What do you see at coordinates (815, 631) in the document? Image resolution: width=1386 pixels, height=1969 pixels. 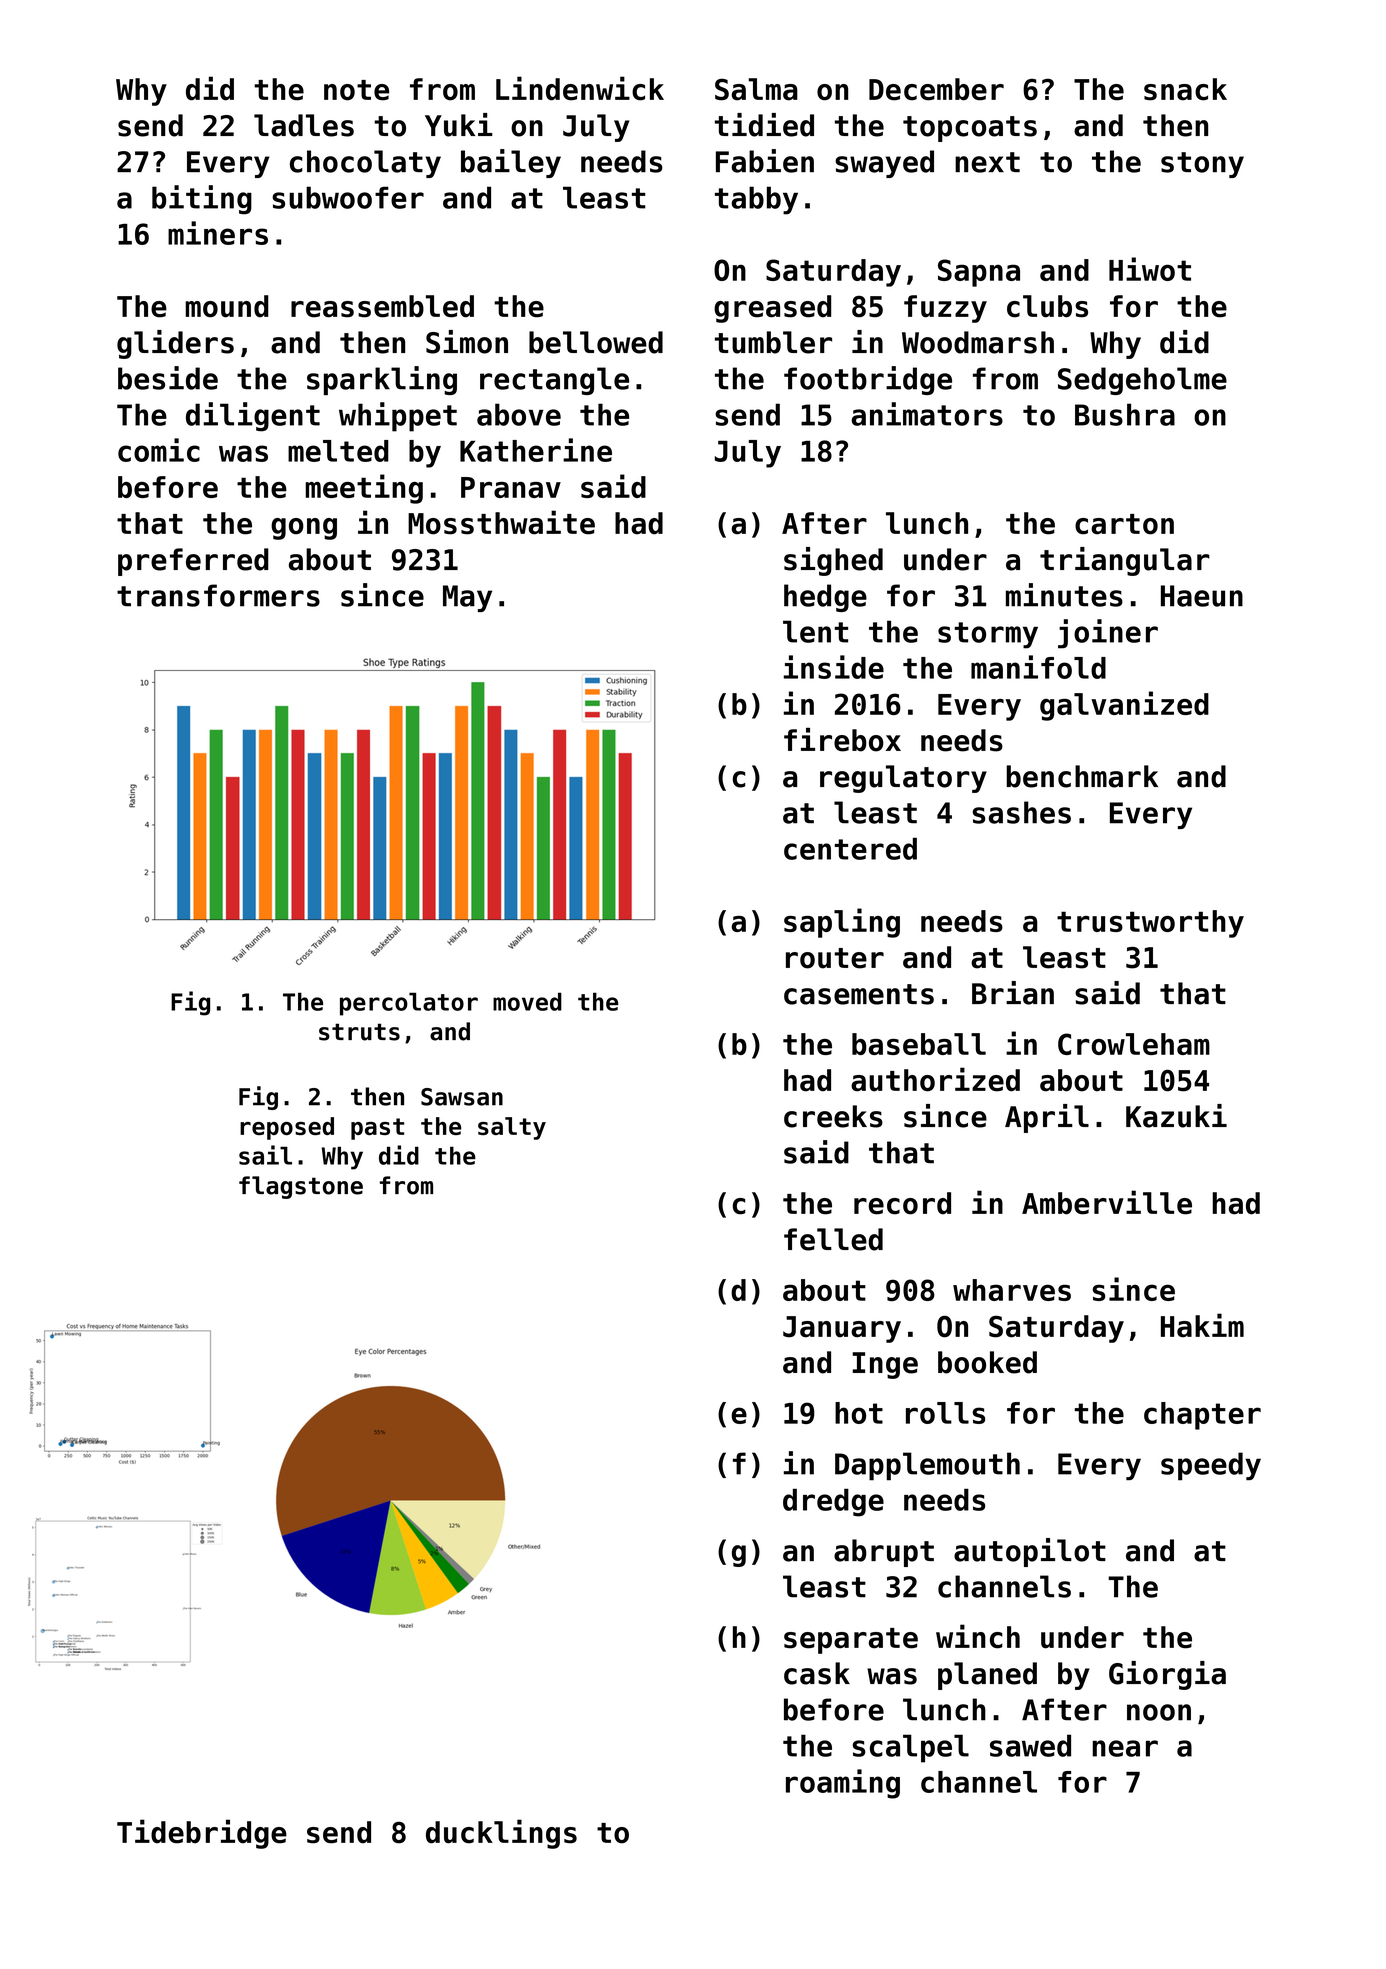 I see `lent` at bounding box center [815, 631].
